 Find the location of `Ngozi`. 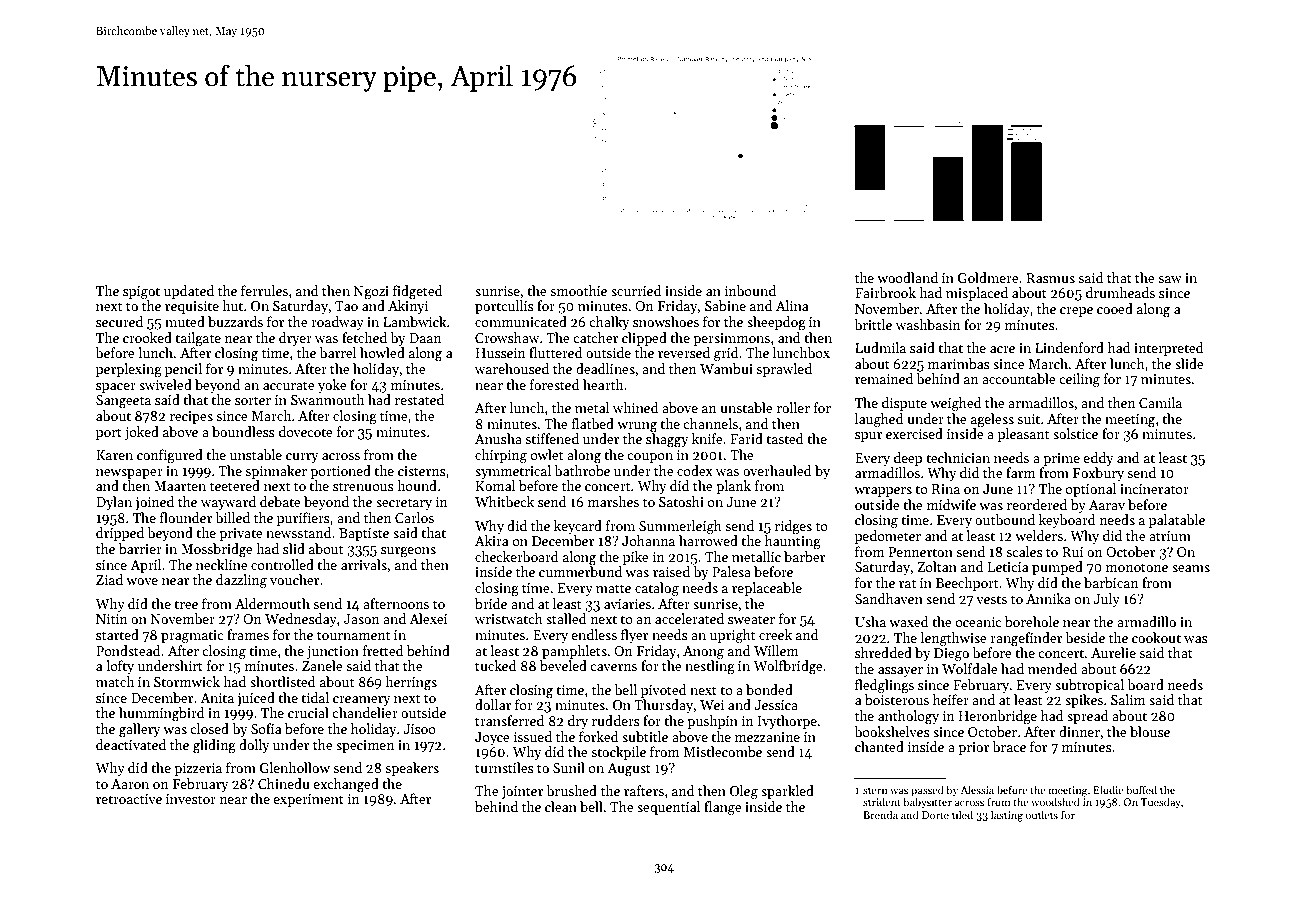

Ngozi is located at coordinates (371, 293).
